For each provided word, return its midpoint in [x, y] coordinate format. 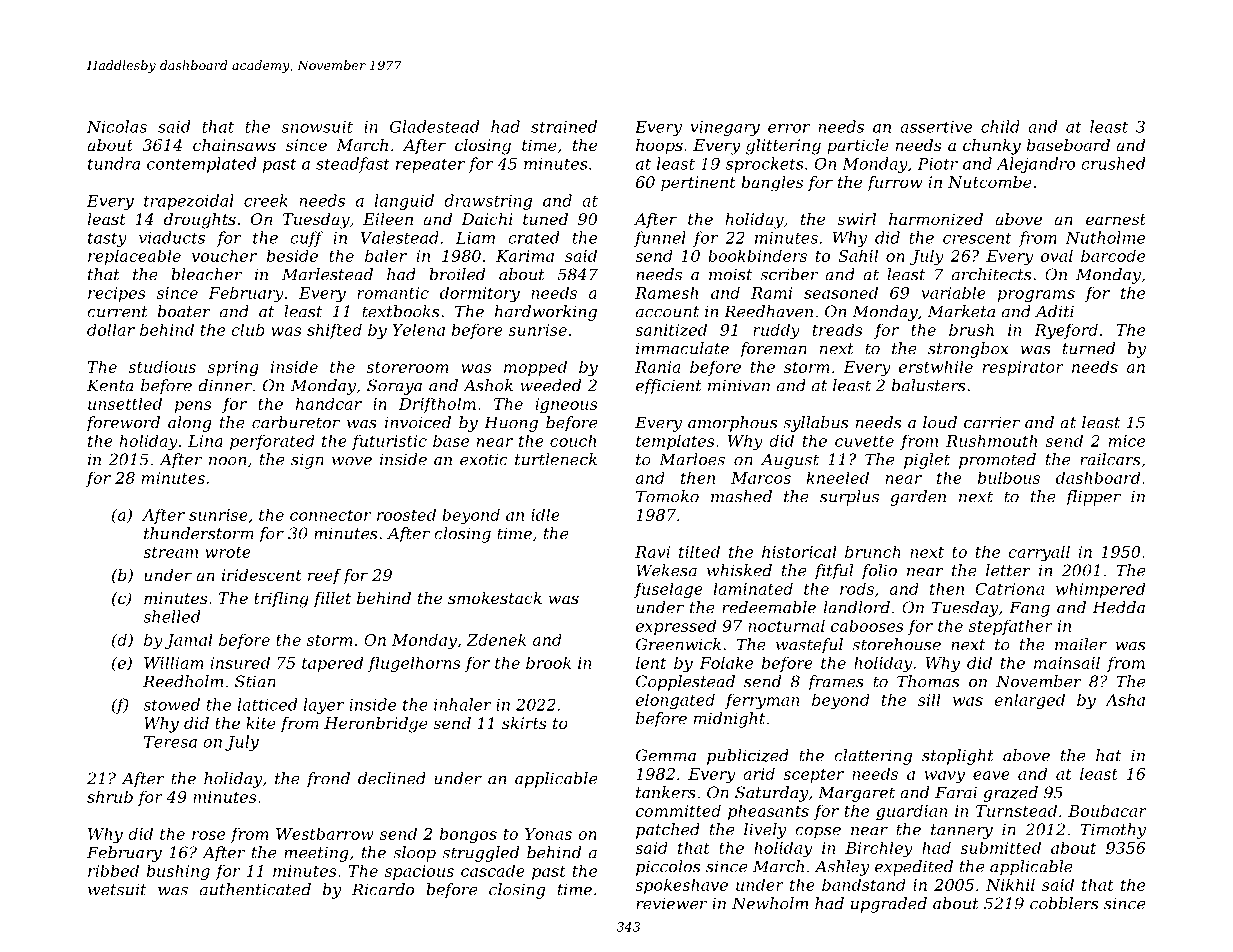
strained [564, 126]
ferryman [762, 701]
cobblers [1064, 903]
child [1000, 126]
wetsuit [117, 889]
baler [386, 255]
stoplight [958, 757]
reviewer [671, 903]
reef [325, 576]
